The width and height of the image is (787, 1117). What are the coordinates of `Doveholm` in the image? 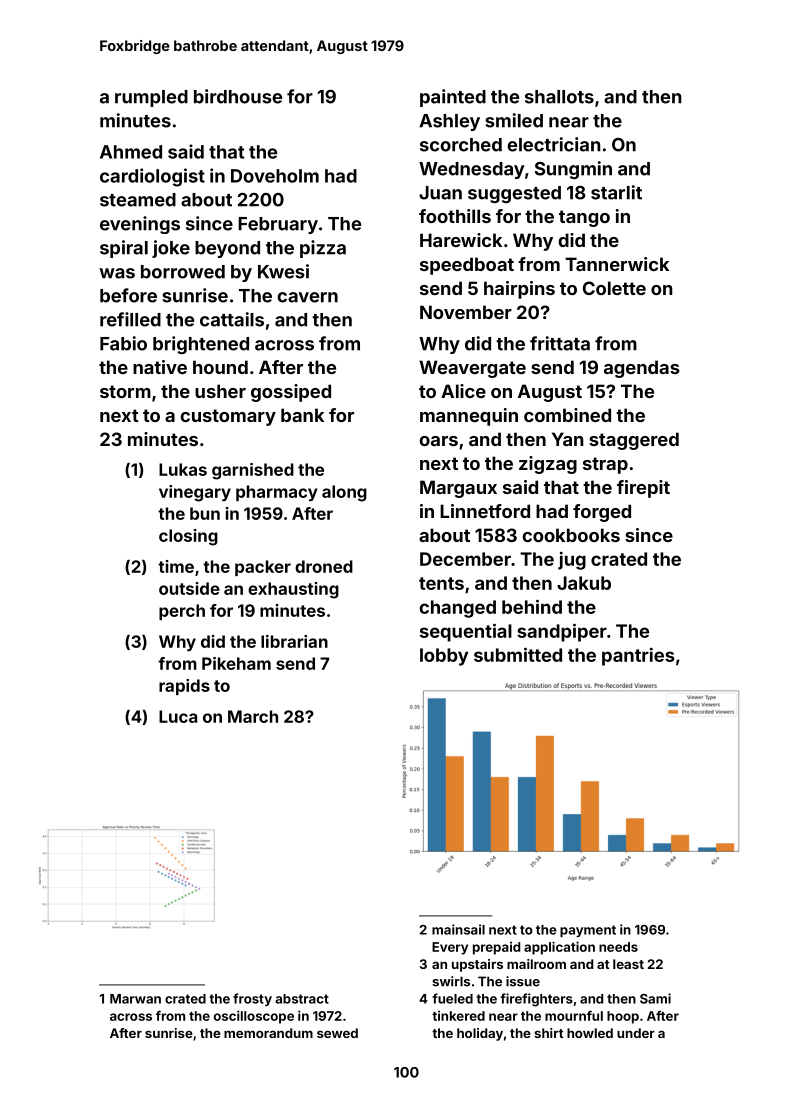 It's located at (275, 176).
